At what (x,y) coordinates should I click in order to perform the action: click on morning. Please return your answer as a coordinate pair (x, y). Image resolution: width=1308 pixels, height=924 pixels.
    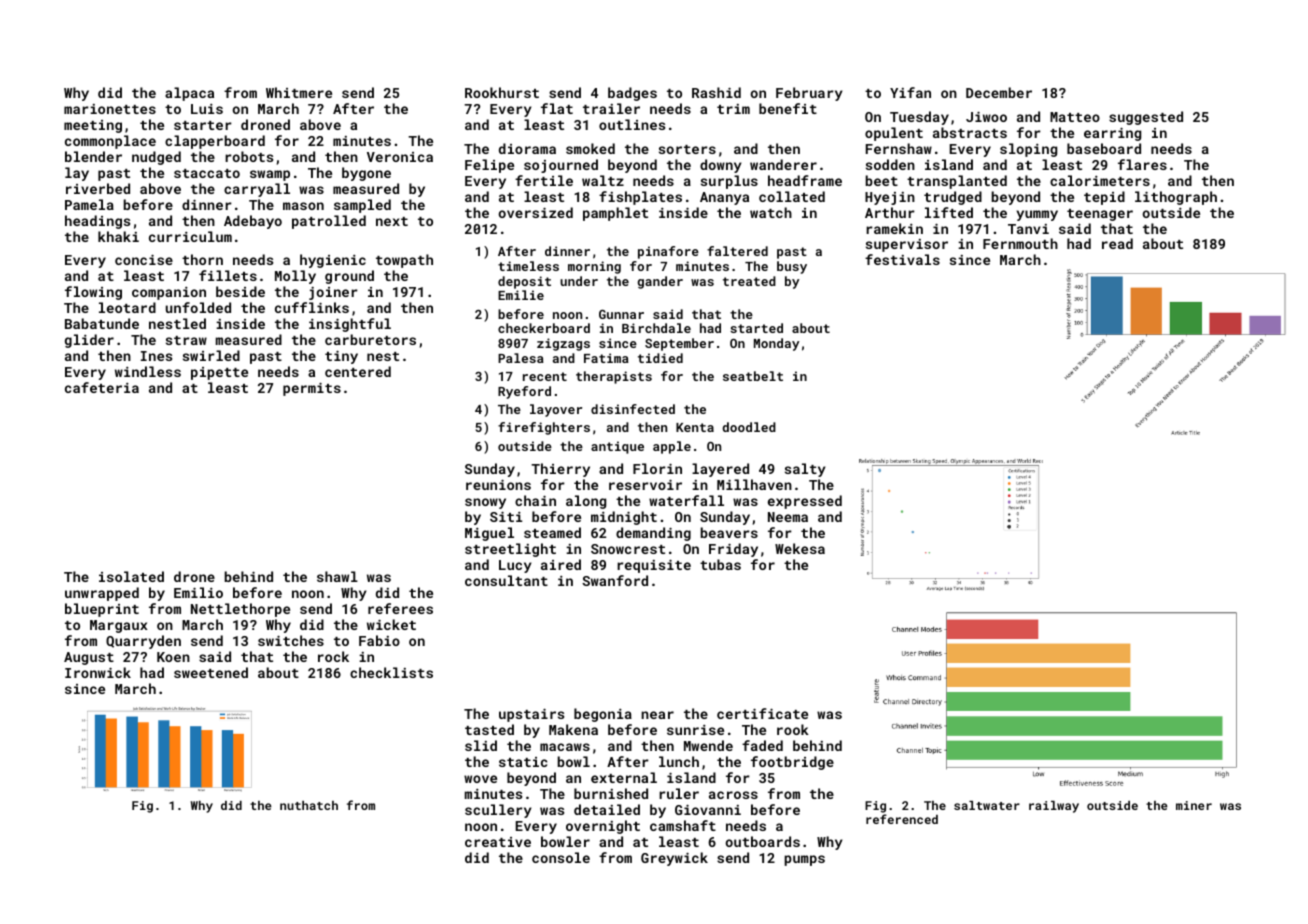
    Looking at the image, I should click on (594, 267).
